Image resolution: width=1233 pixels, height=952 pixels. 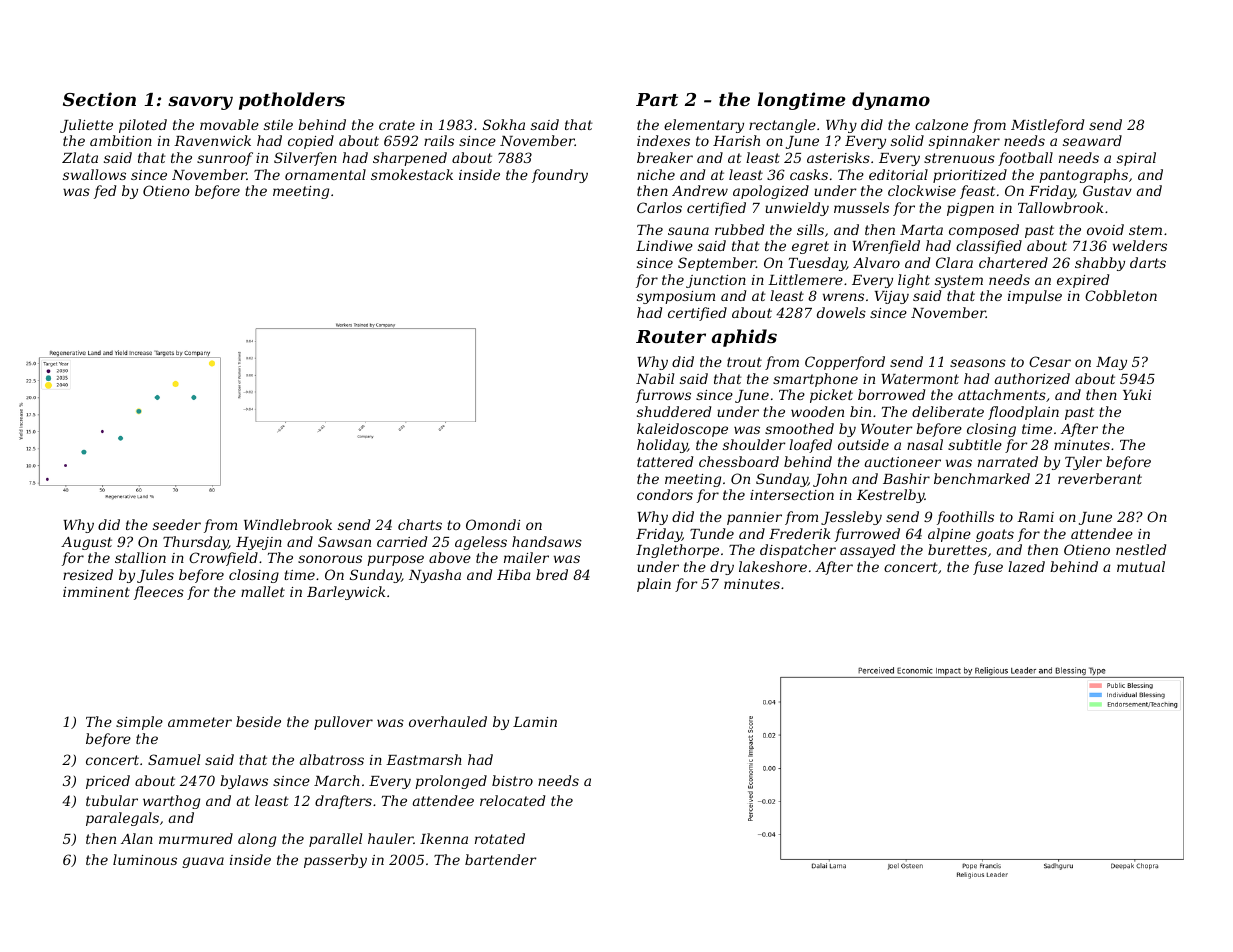 I want to click on guava, so click(x=203, y=862).
